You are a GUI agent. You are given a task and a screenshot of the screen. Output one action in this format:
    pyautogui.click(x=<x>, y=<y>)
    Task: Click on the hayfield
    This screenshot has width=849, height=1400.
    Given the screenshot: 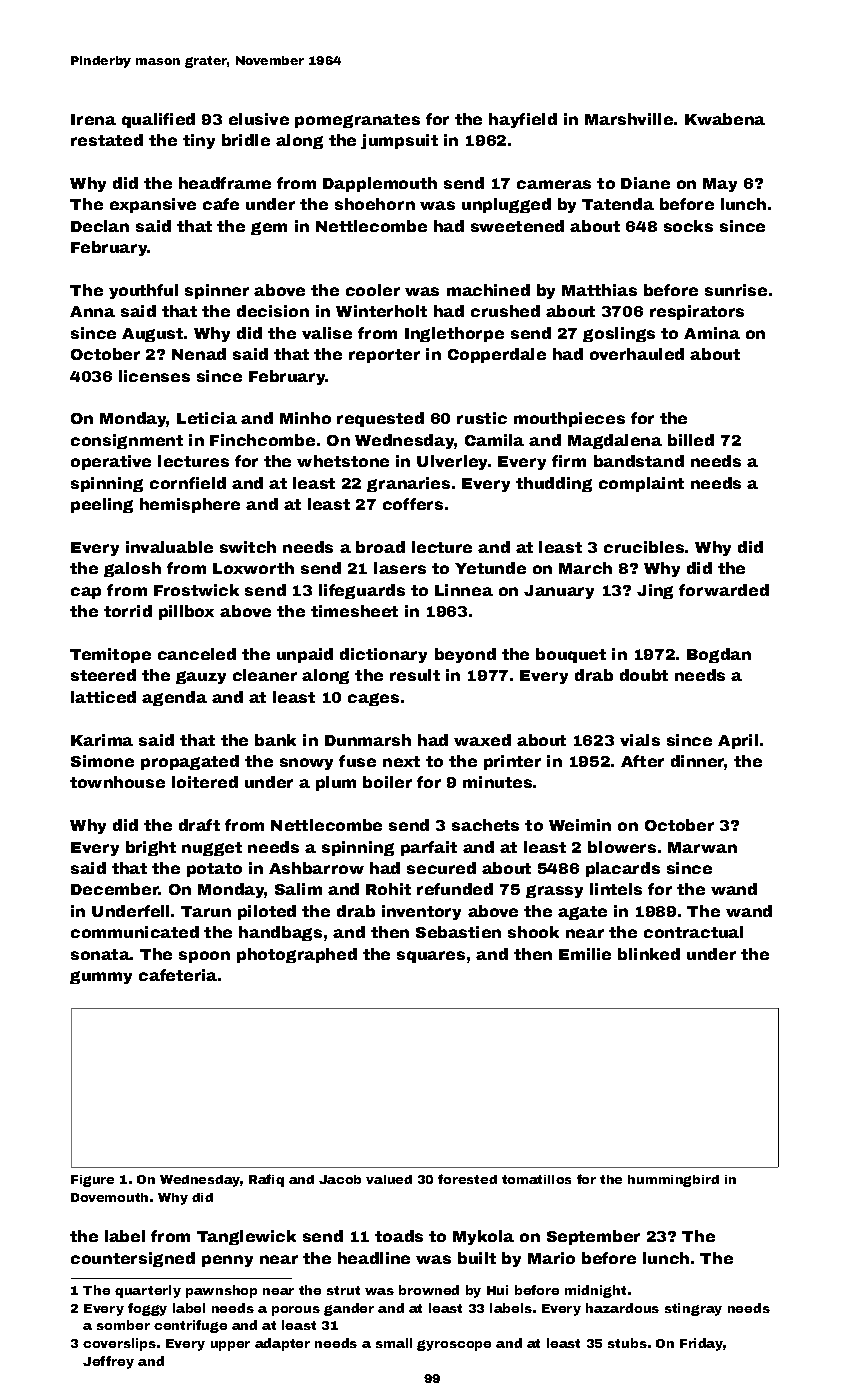 What is the action you would take?
    pyautogui.click(x=523, y=120)
